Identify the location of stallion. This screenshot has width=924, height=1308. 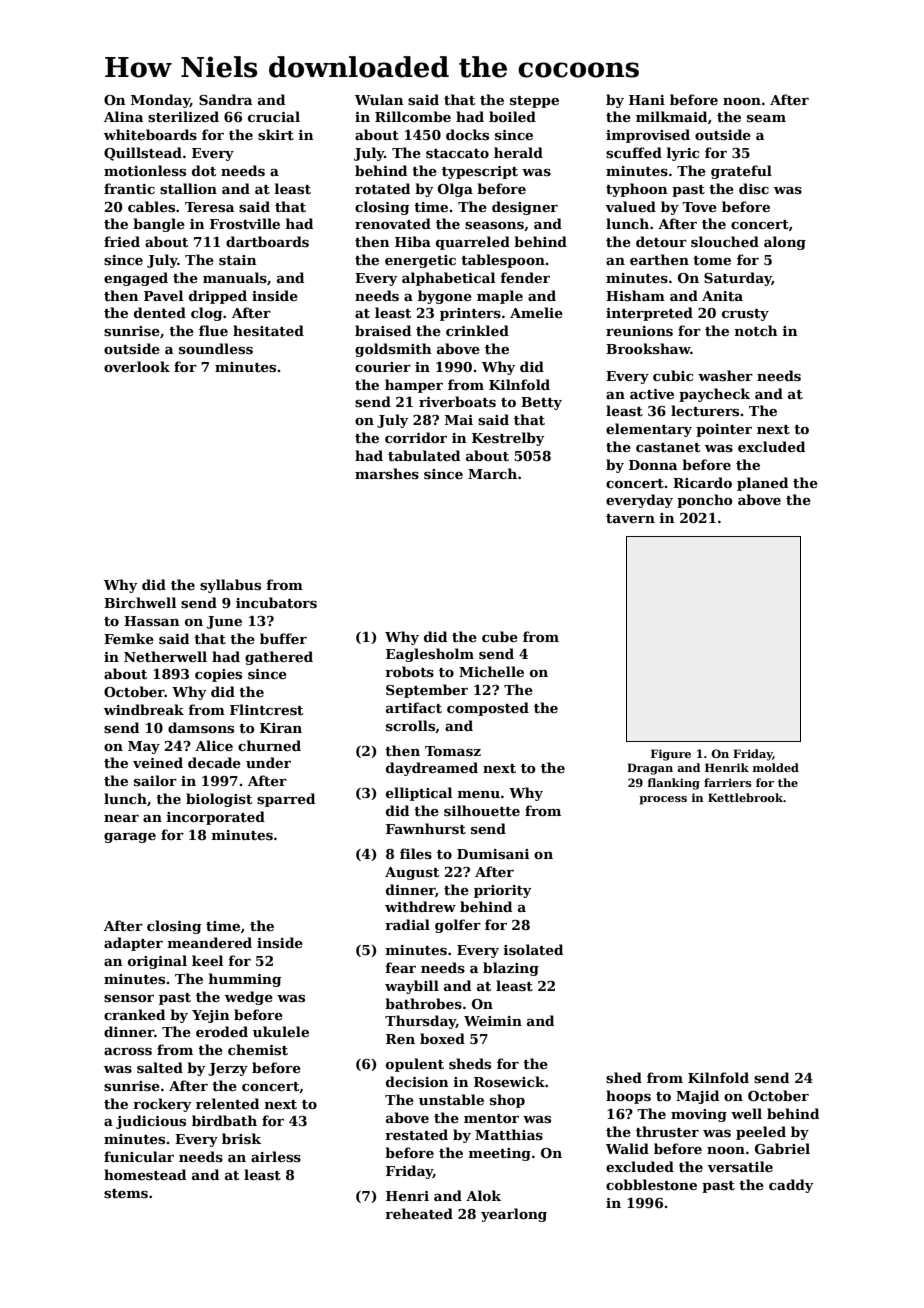
(188, 188).
